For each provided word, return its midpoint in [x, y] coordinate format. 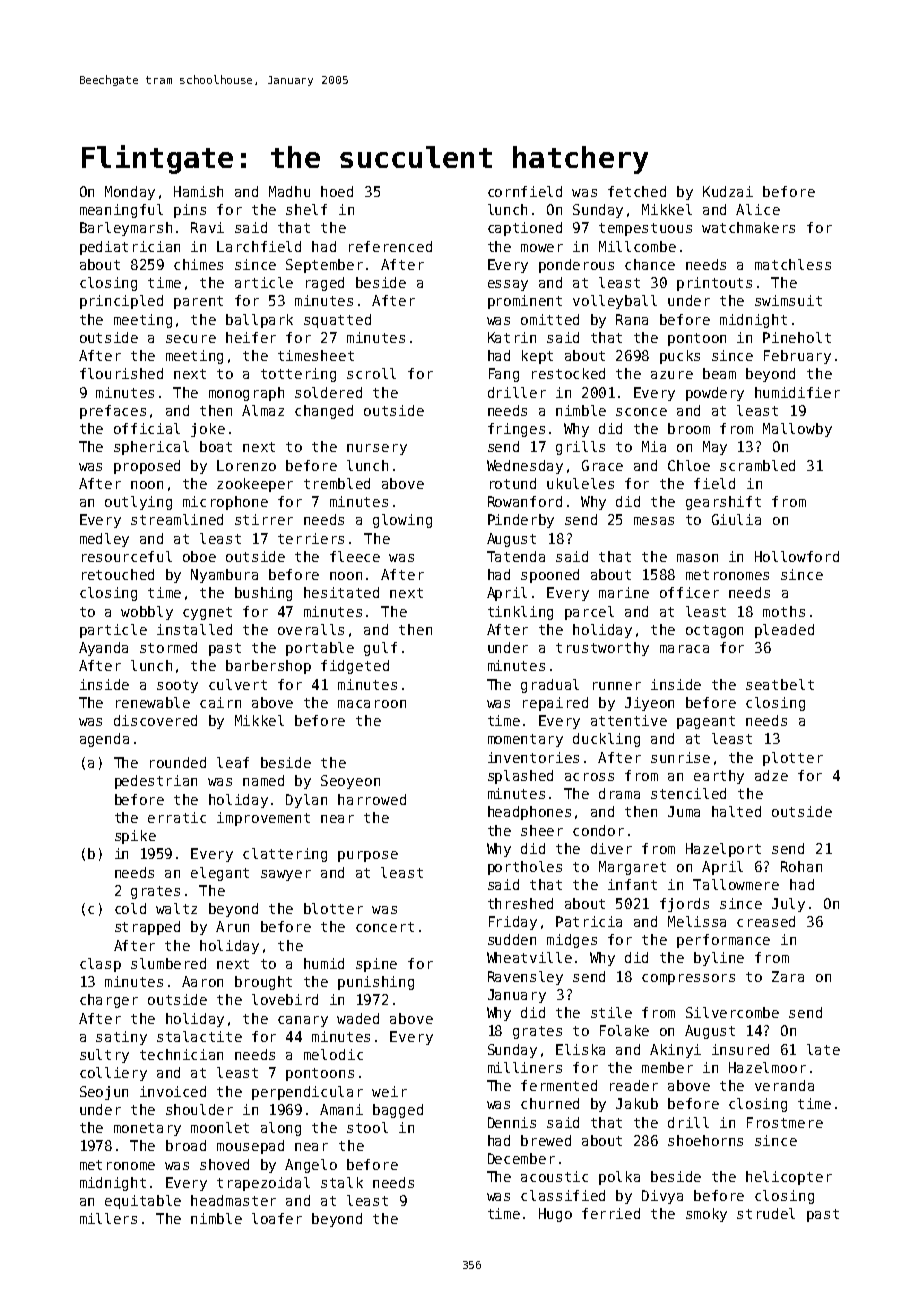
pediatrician [130, 248]
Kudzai [728, 191]
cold [130, 908]
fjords [684, 905]
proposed [147, 467]
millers [108, 1218]
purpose [368, 856]
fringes [516, 430]
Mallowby [797, 430]
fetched [637, 191]
